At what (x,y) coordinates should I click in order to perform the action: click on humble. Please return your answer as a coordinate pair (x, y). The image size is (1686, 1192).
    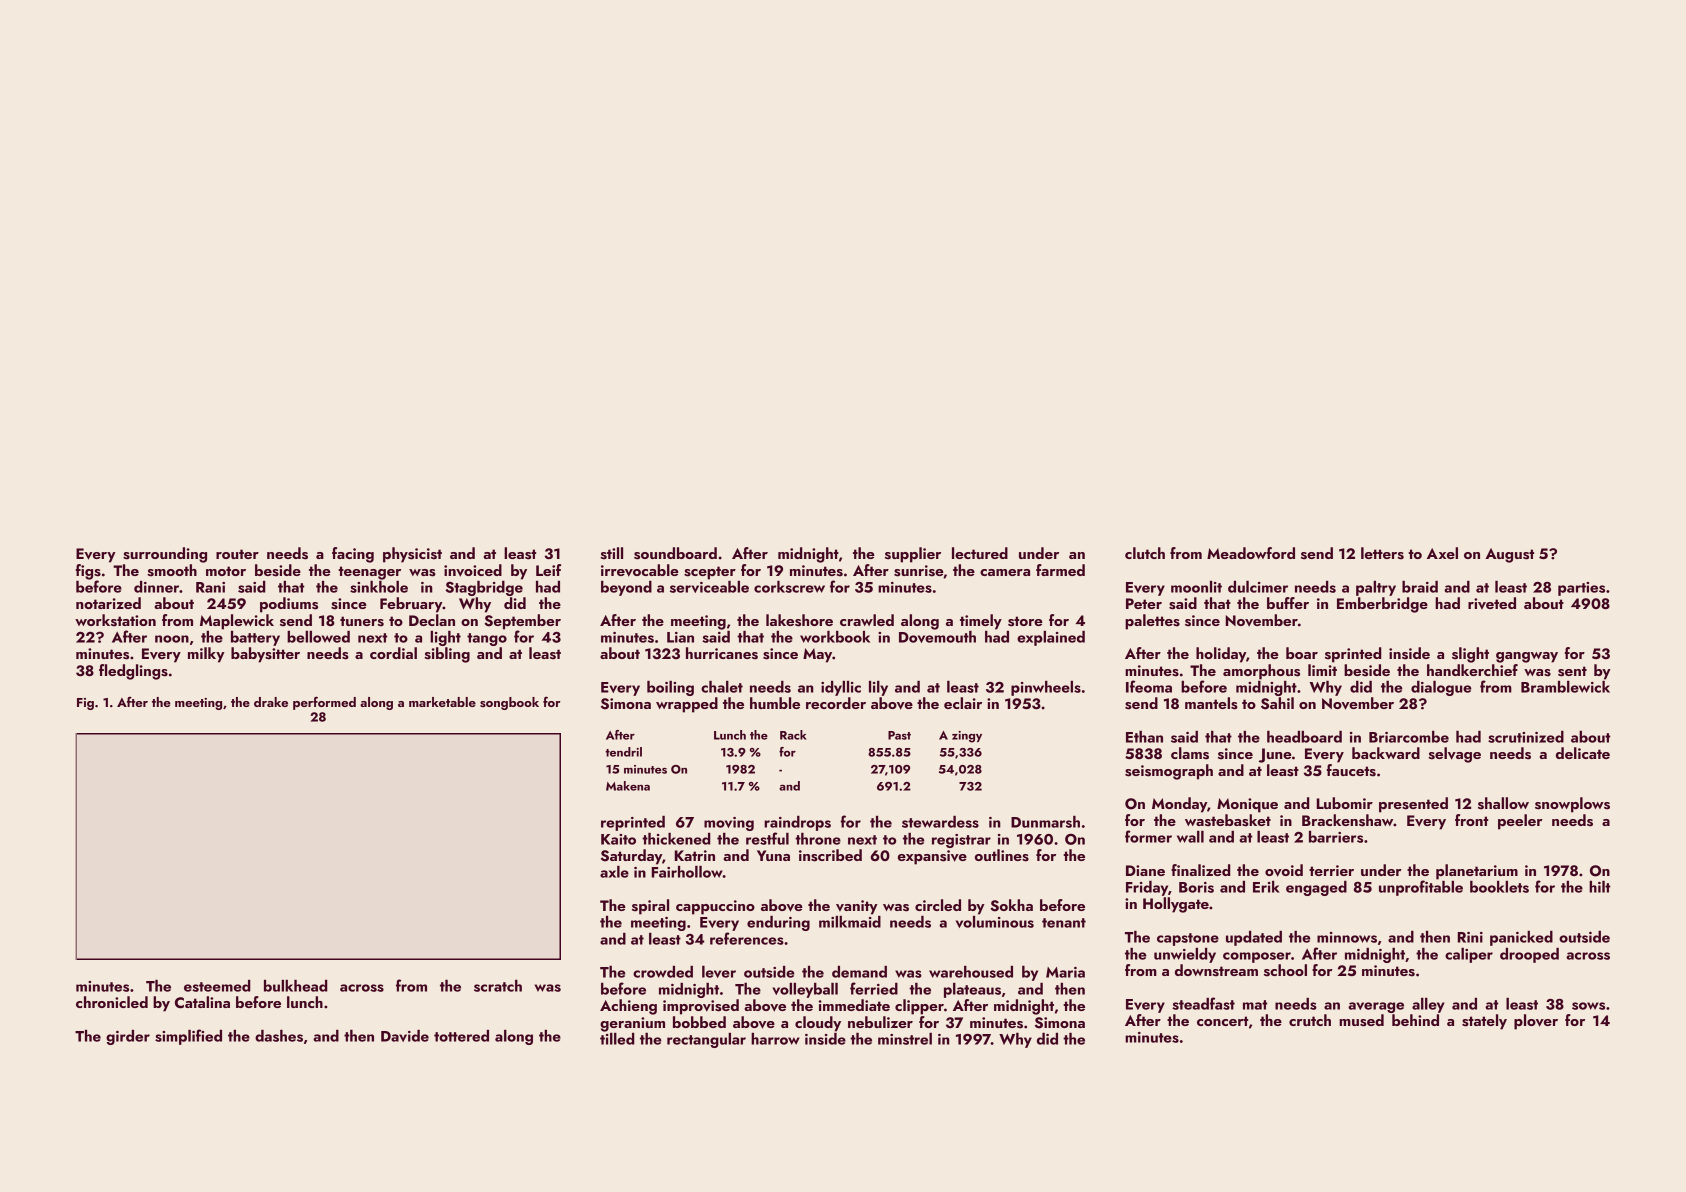
    Looking at the image, I should click on (775, 703).
